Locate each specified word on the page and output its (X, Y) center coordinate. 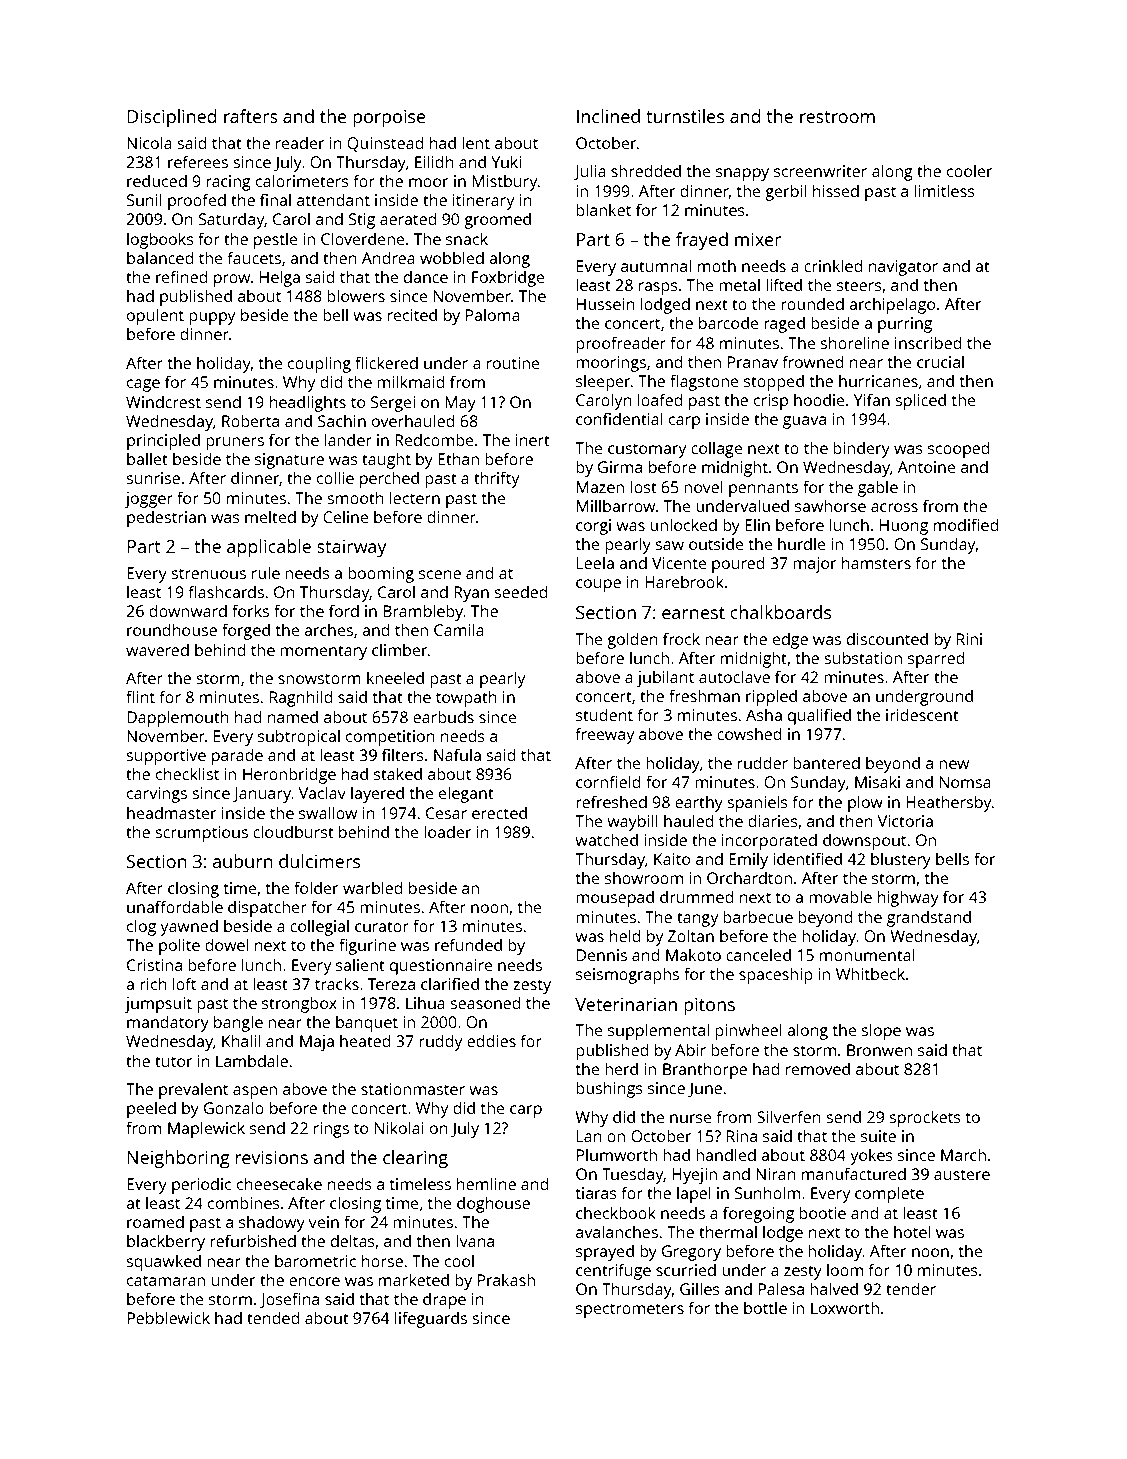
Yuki (506, 161)
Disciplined (172, 118)
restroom (837, 117)
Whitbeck (870, 973)
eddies (491, 1040)
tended (273, 1317)
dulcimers (319, 861)
